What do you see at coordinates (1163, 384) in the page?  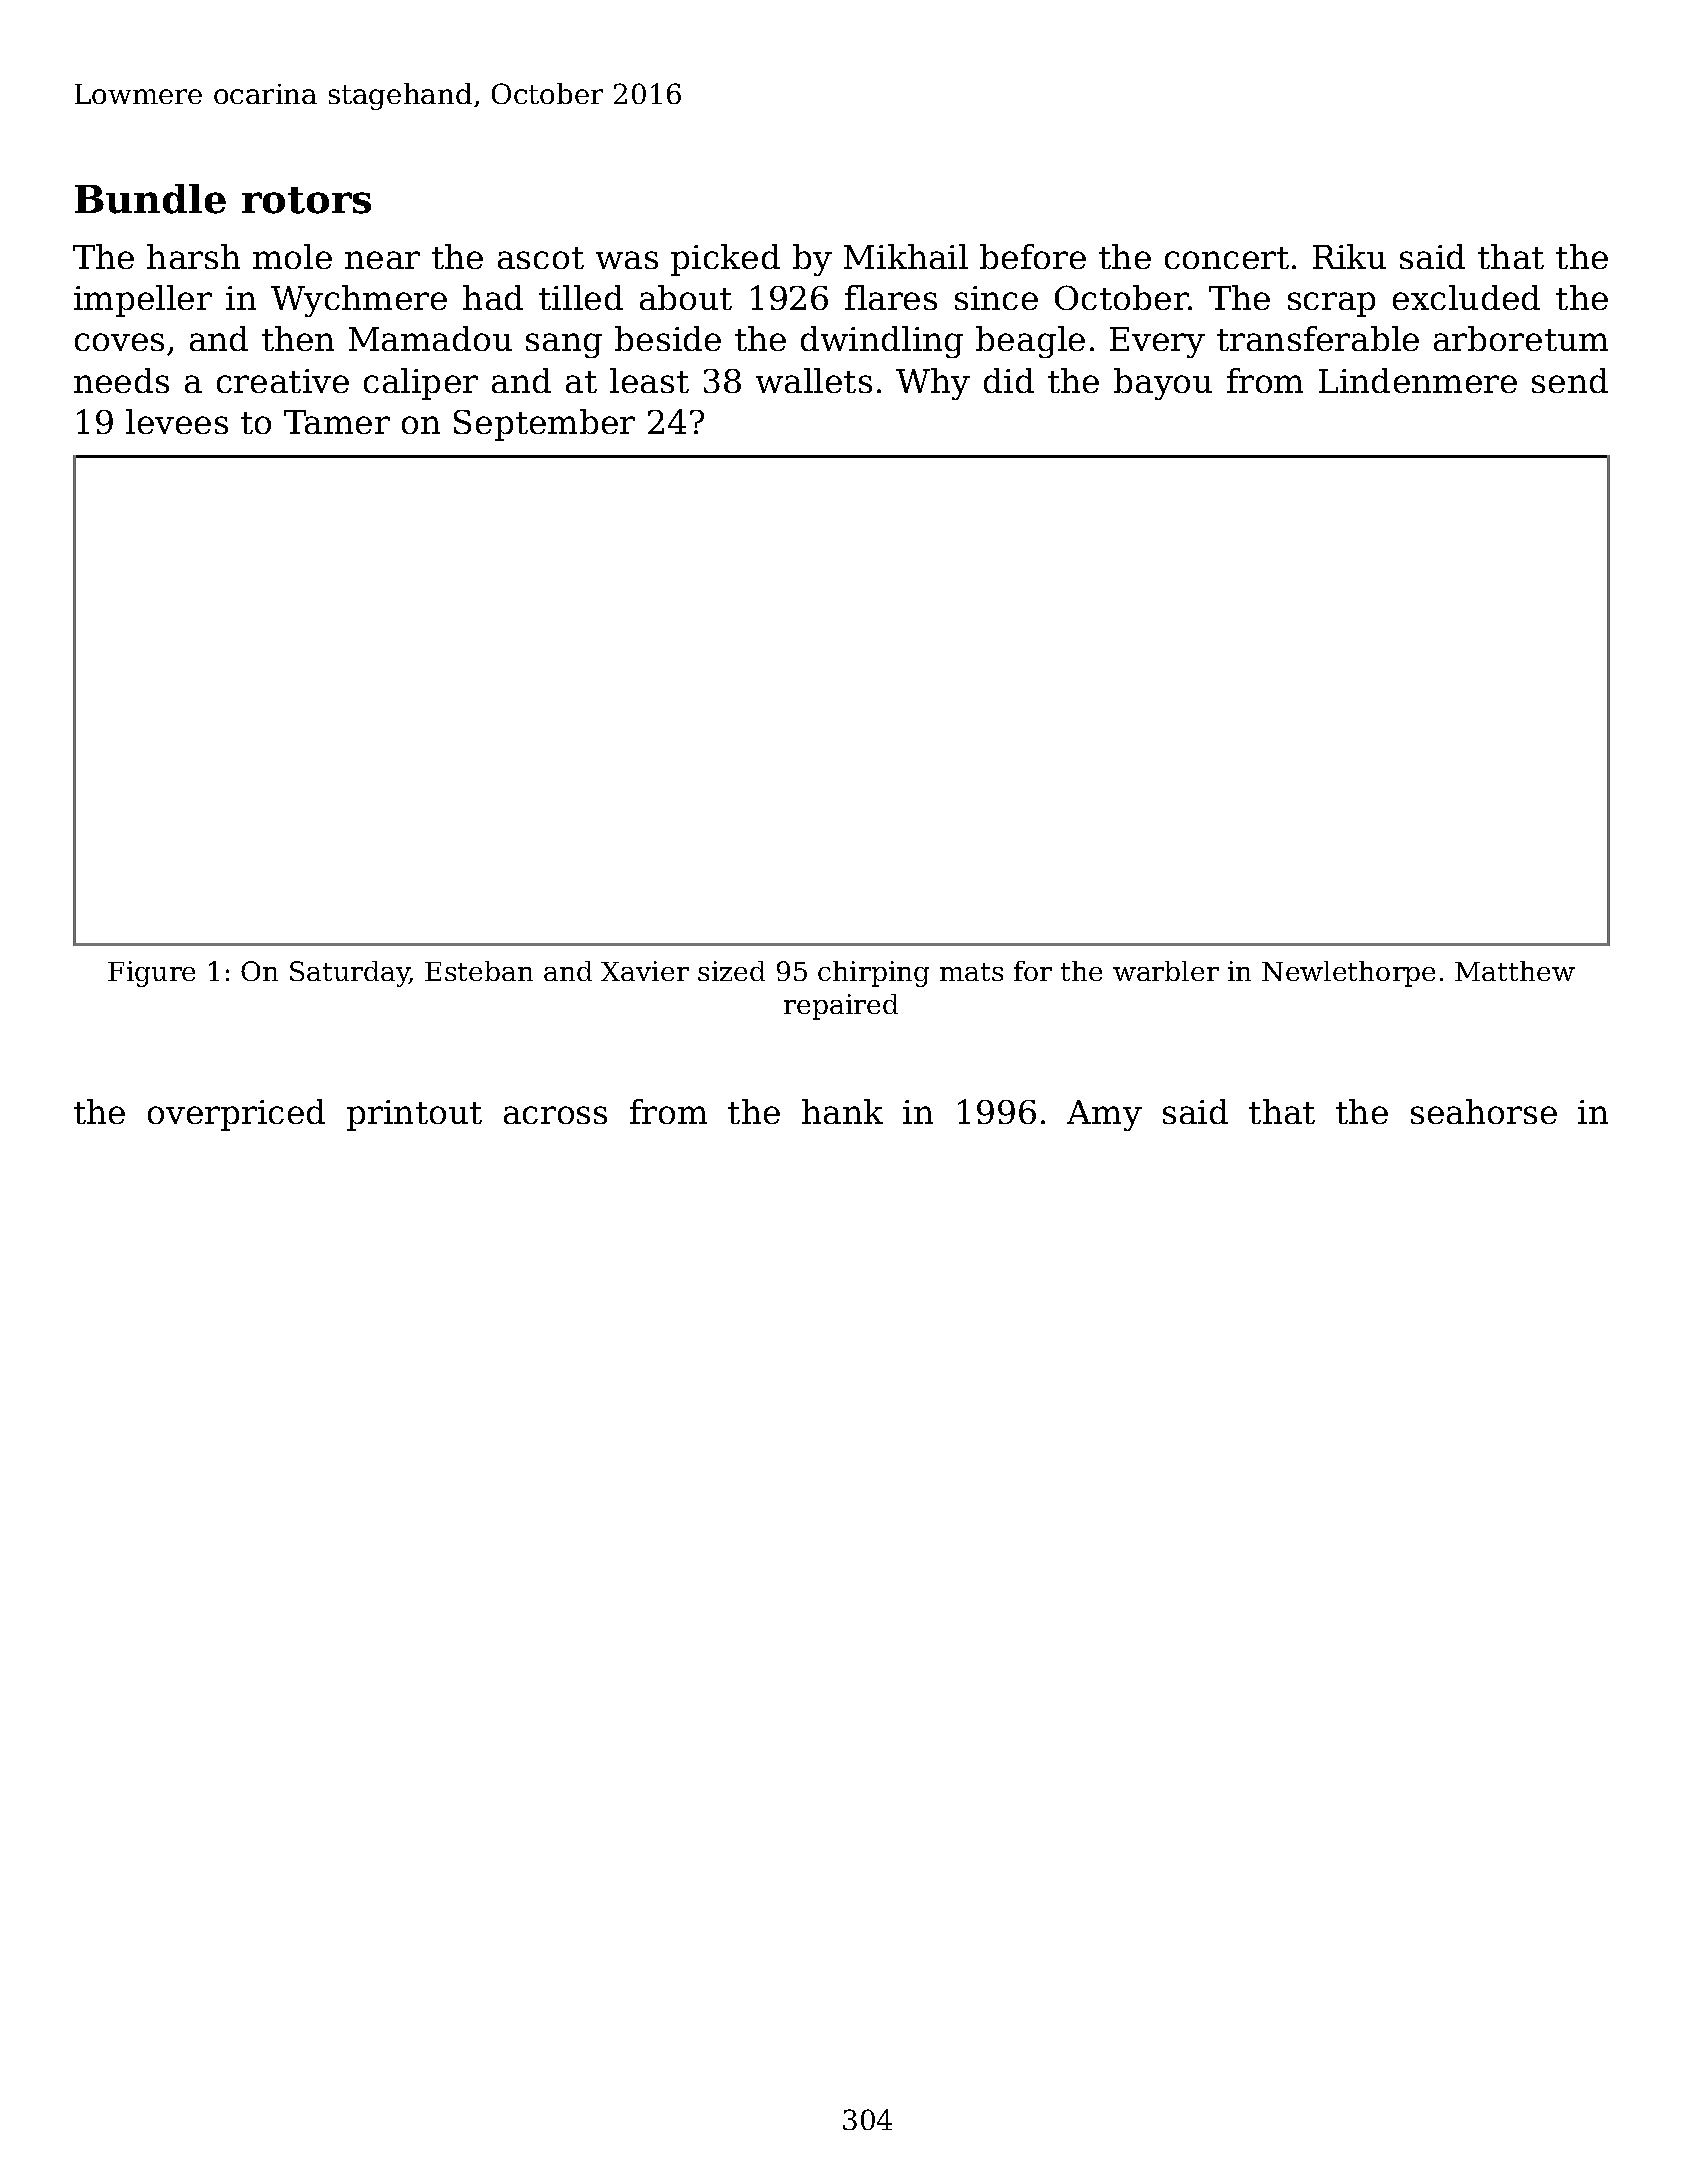 I see `bayou` at bounding box center [1163, 384].
